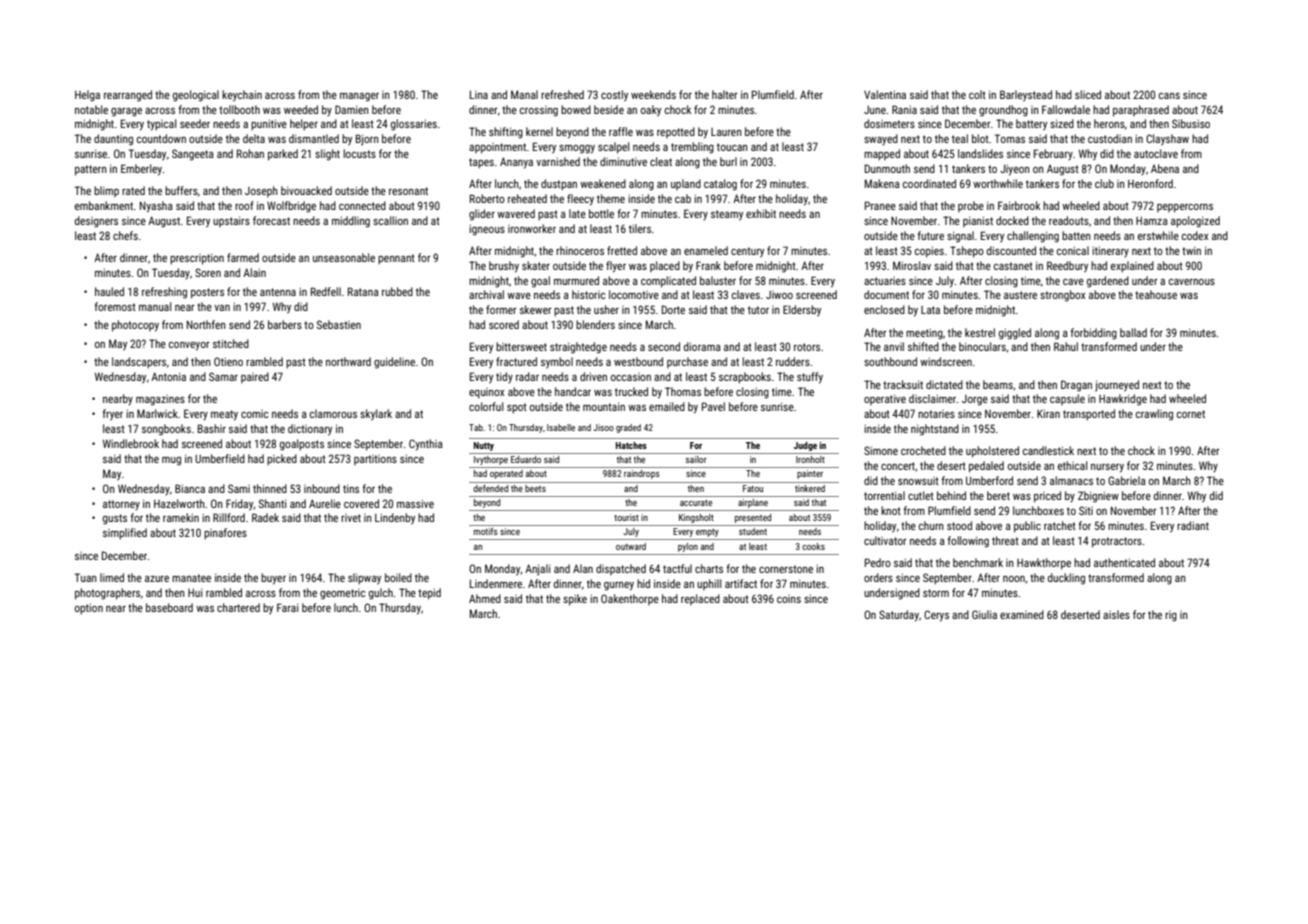 This screenshot has height=924, width=1308. What do you see at coordinates (125, 235) in the screenshot?
I see `chefs` at bounding box center [125, 235].
